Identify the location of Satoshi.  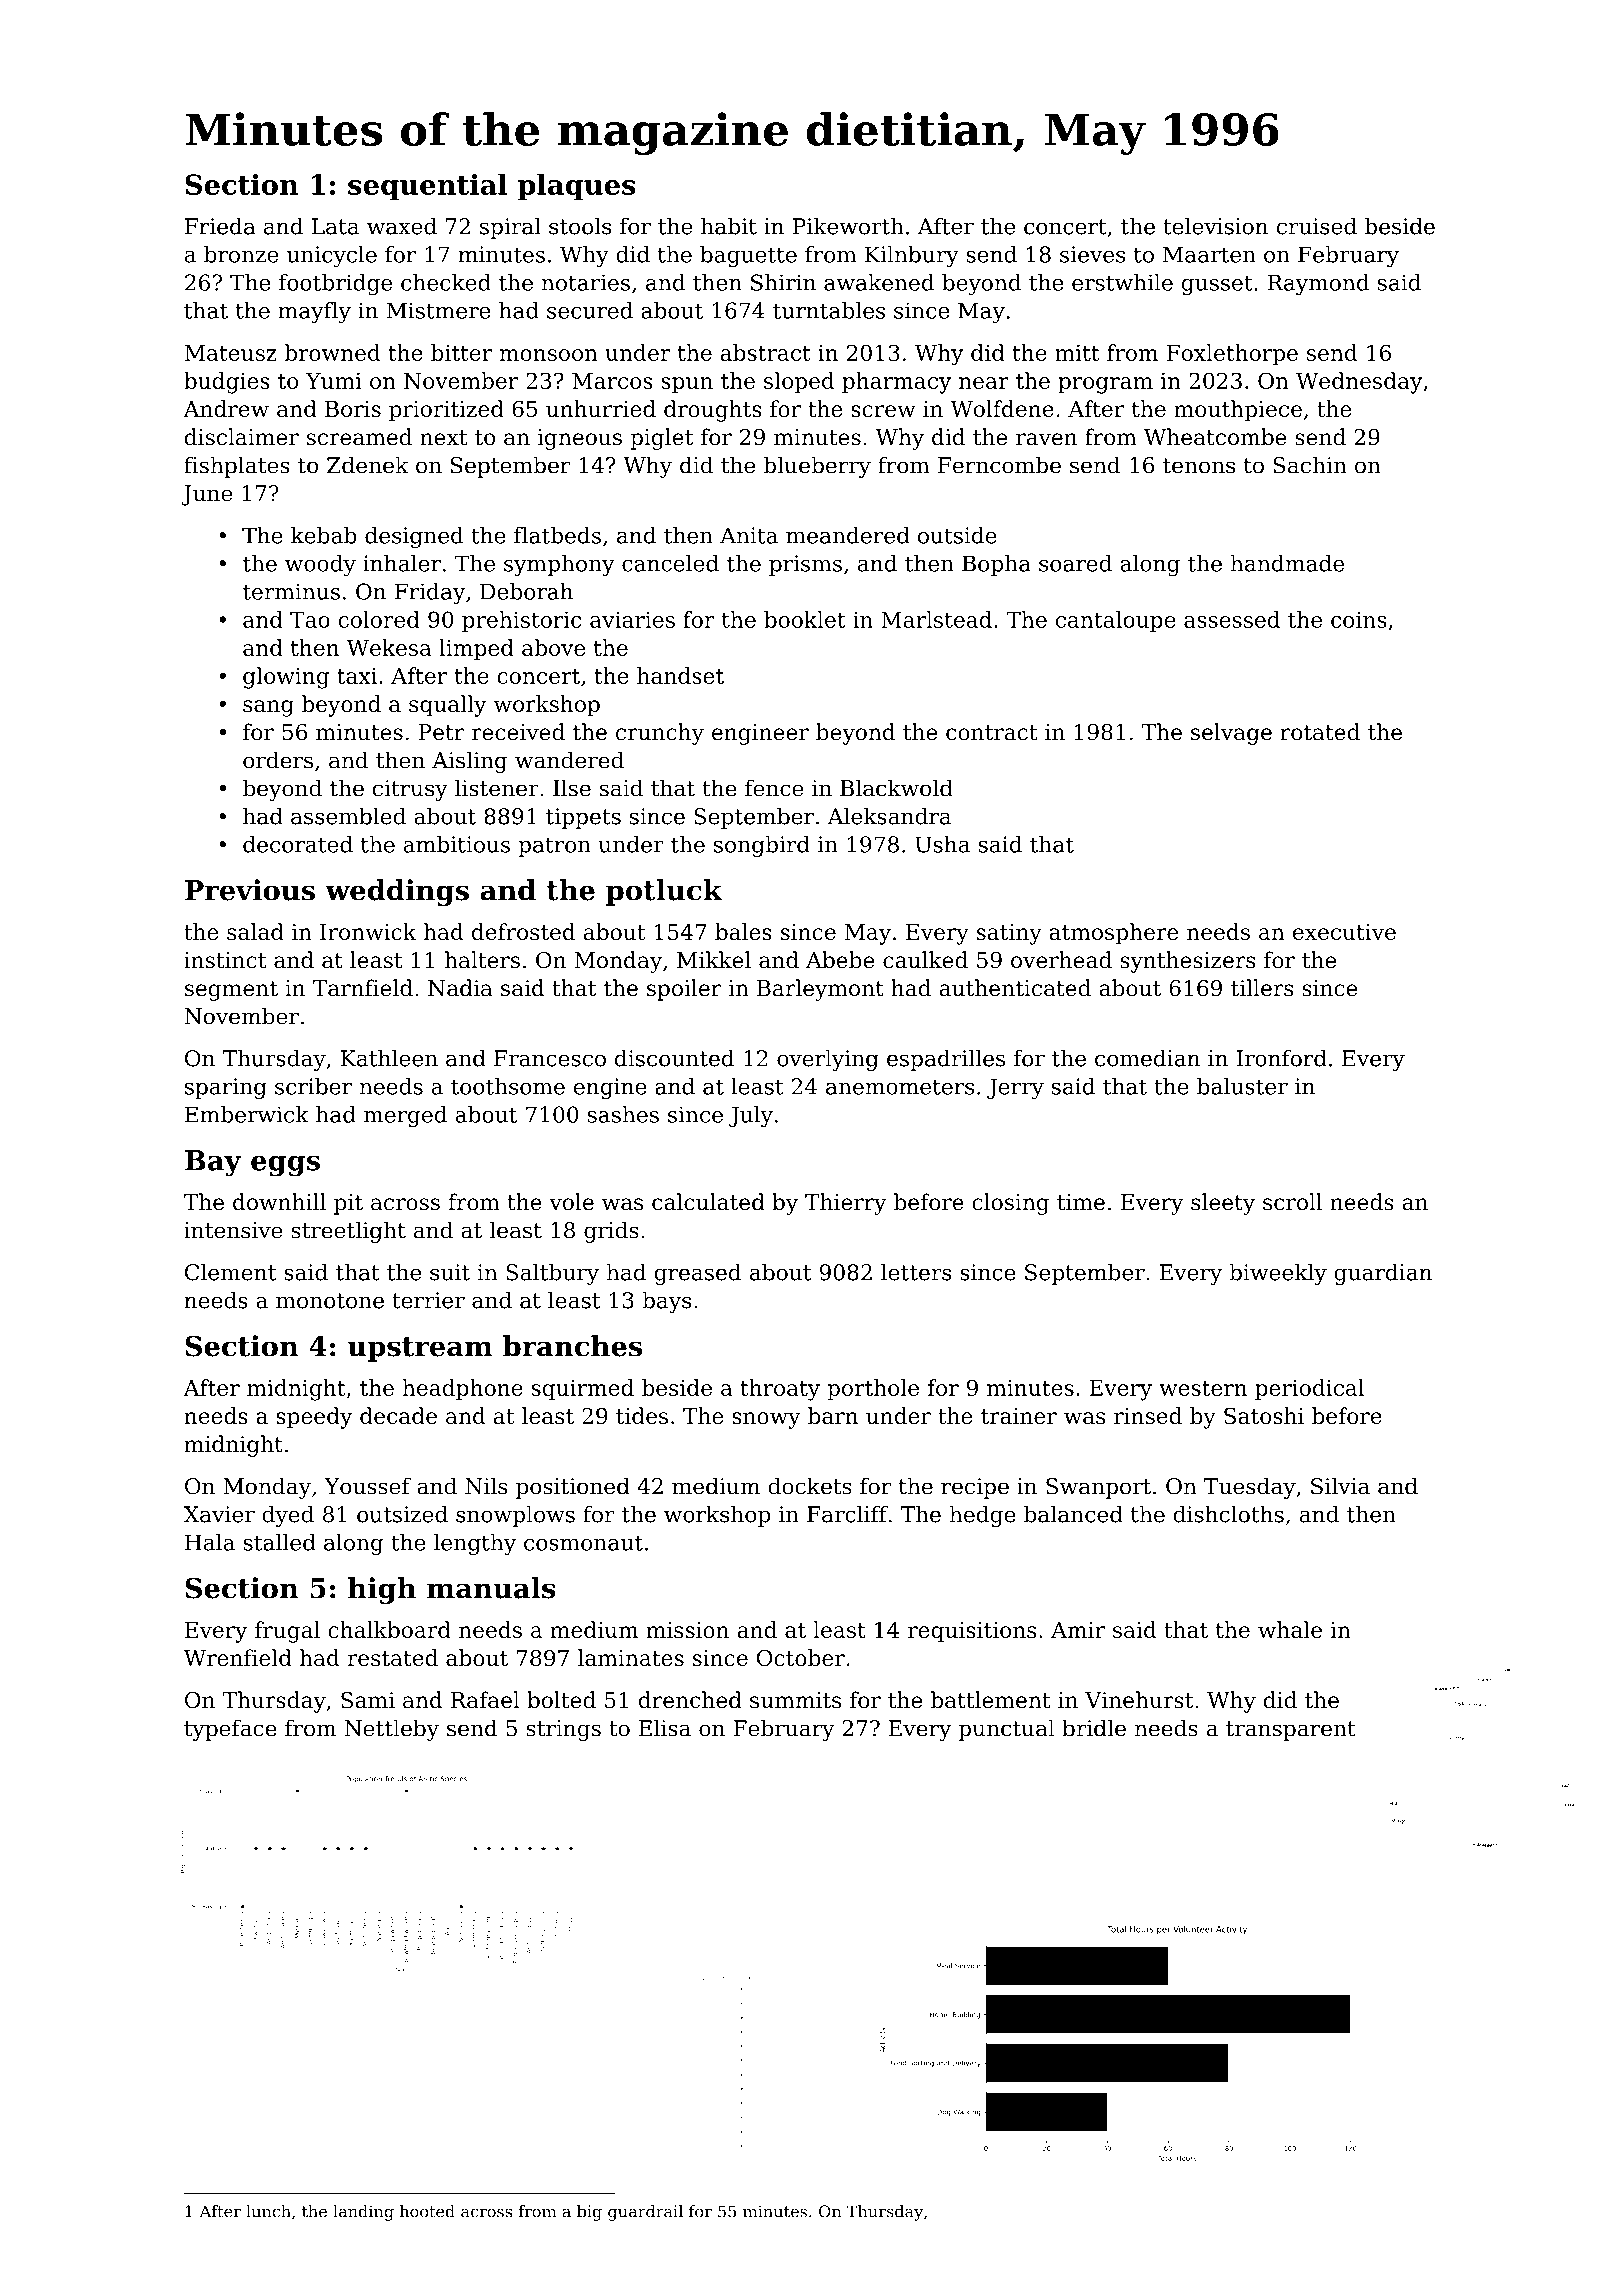
(1264, 1415).
